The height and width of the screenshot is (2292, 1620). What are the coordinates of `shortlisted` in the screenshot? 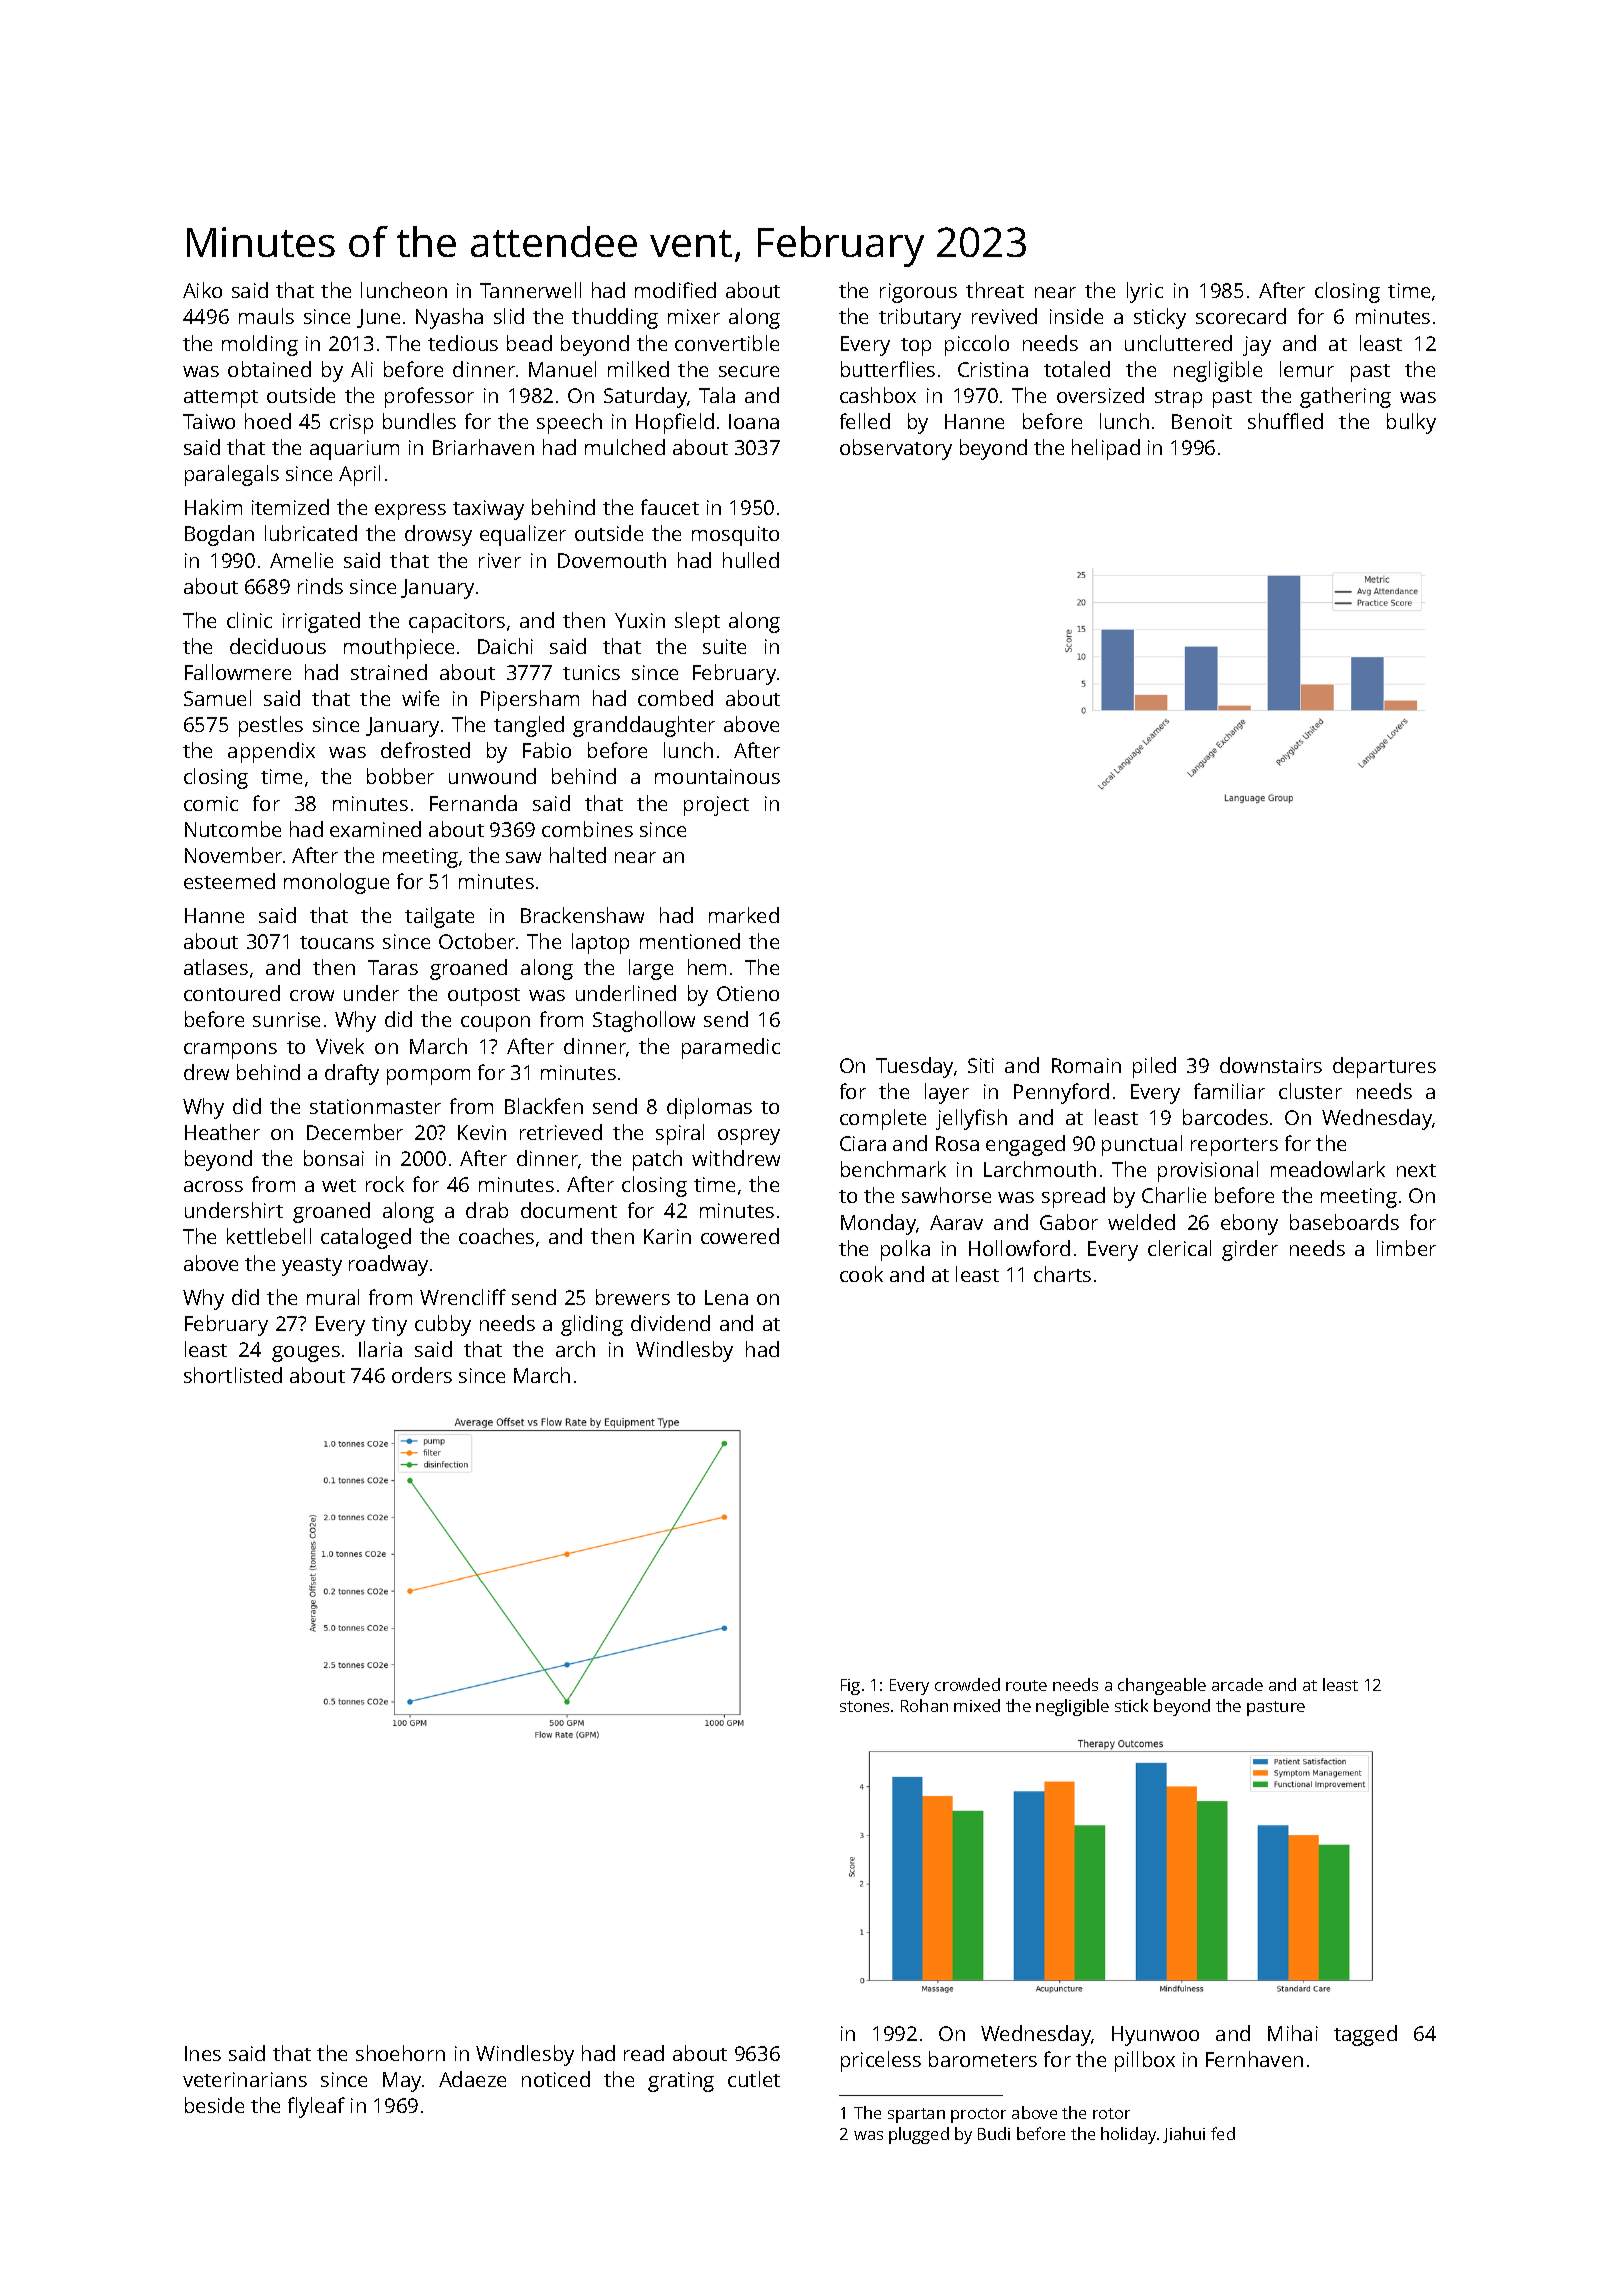 It's located at (233, 1375).
